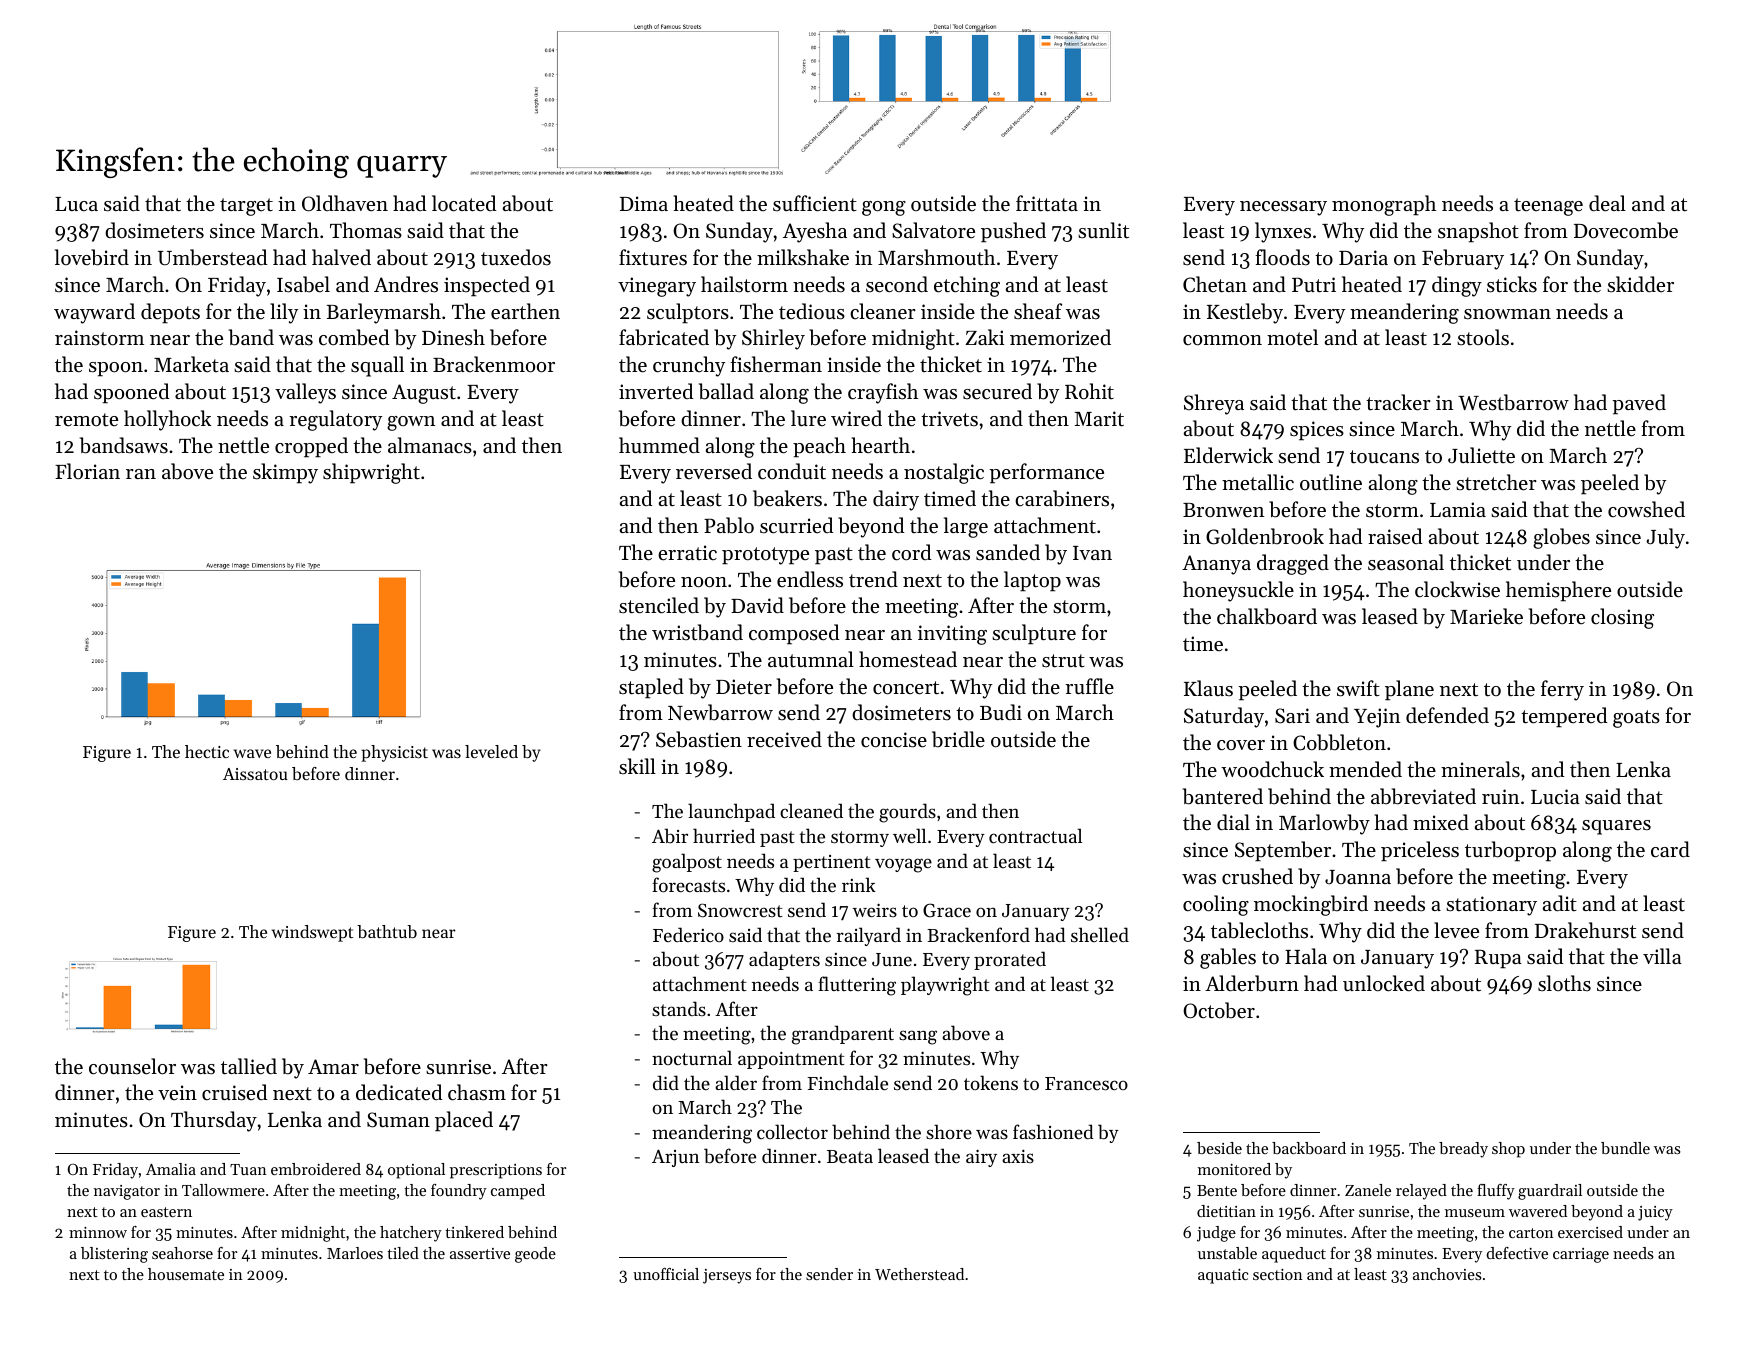 Image resolution: width=1751 pixels, height=1353 pixels. I want to click on sheaf, so click(1038, 311).
